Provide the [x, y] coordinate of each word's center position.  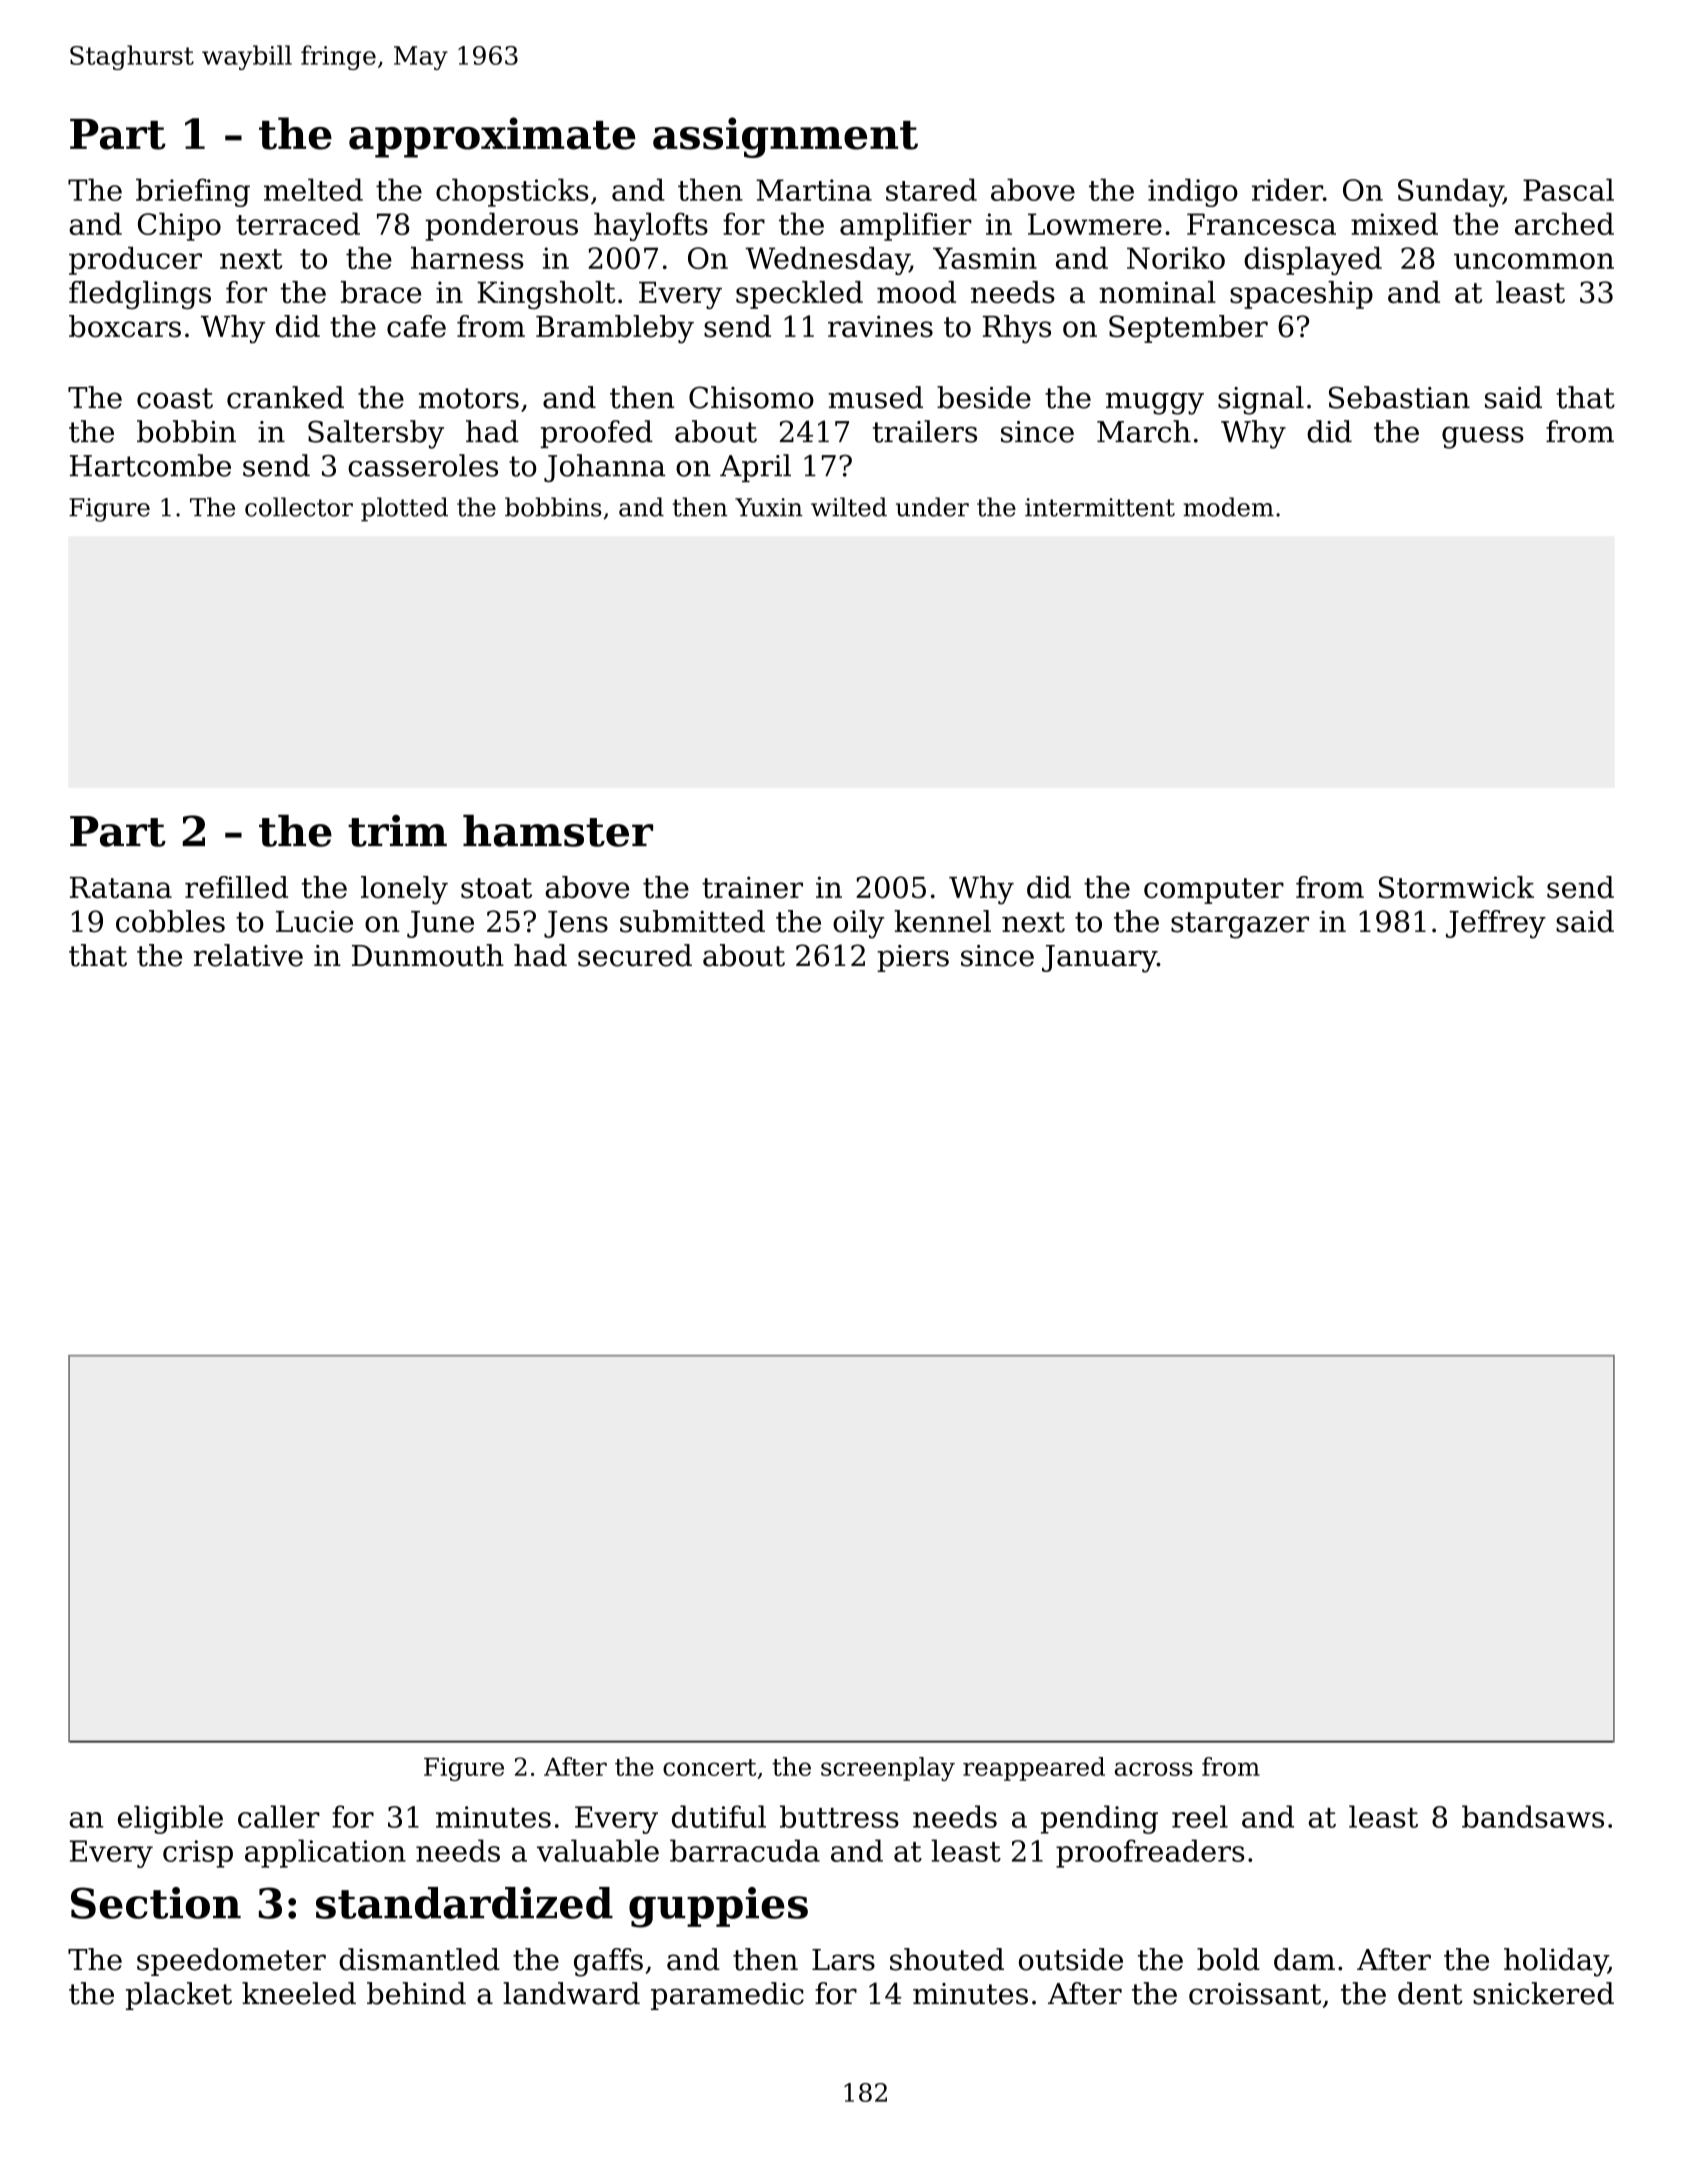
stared [931, 189]
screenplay [888, 1769]
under [932, 507]
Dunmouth [428, 955]
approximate [492, 137]
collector [299, 507]
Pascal [1568, 189]
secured [635, 955]
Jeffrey [1496, 924]
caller [279, 1816]
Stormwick [1456, 887]
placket [179, 1996]
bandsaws [1533, 1816]
